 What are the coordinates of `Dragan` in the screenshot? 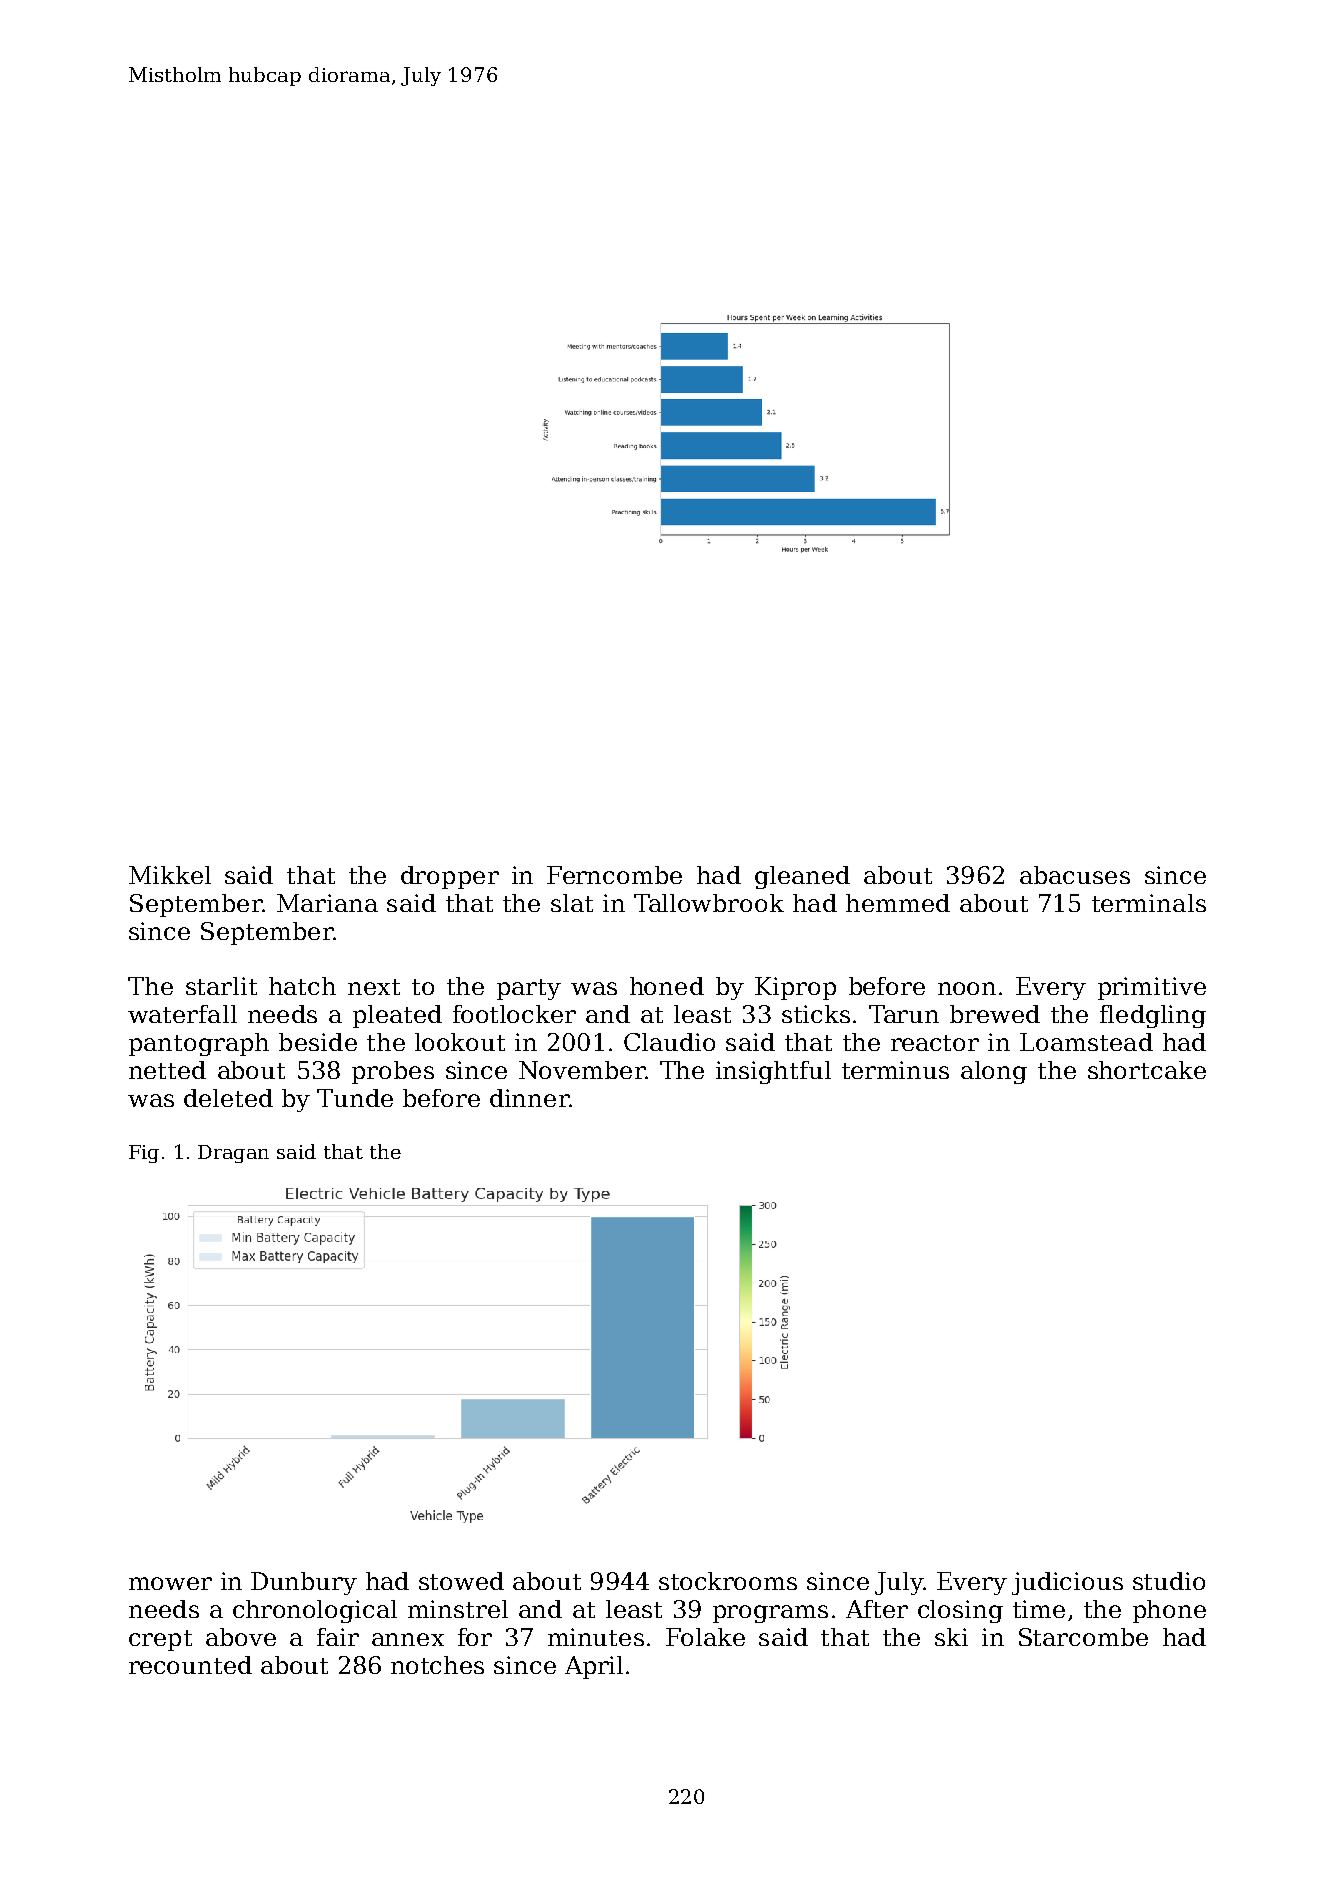 It's located at (233, 1154).
